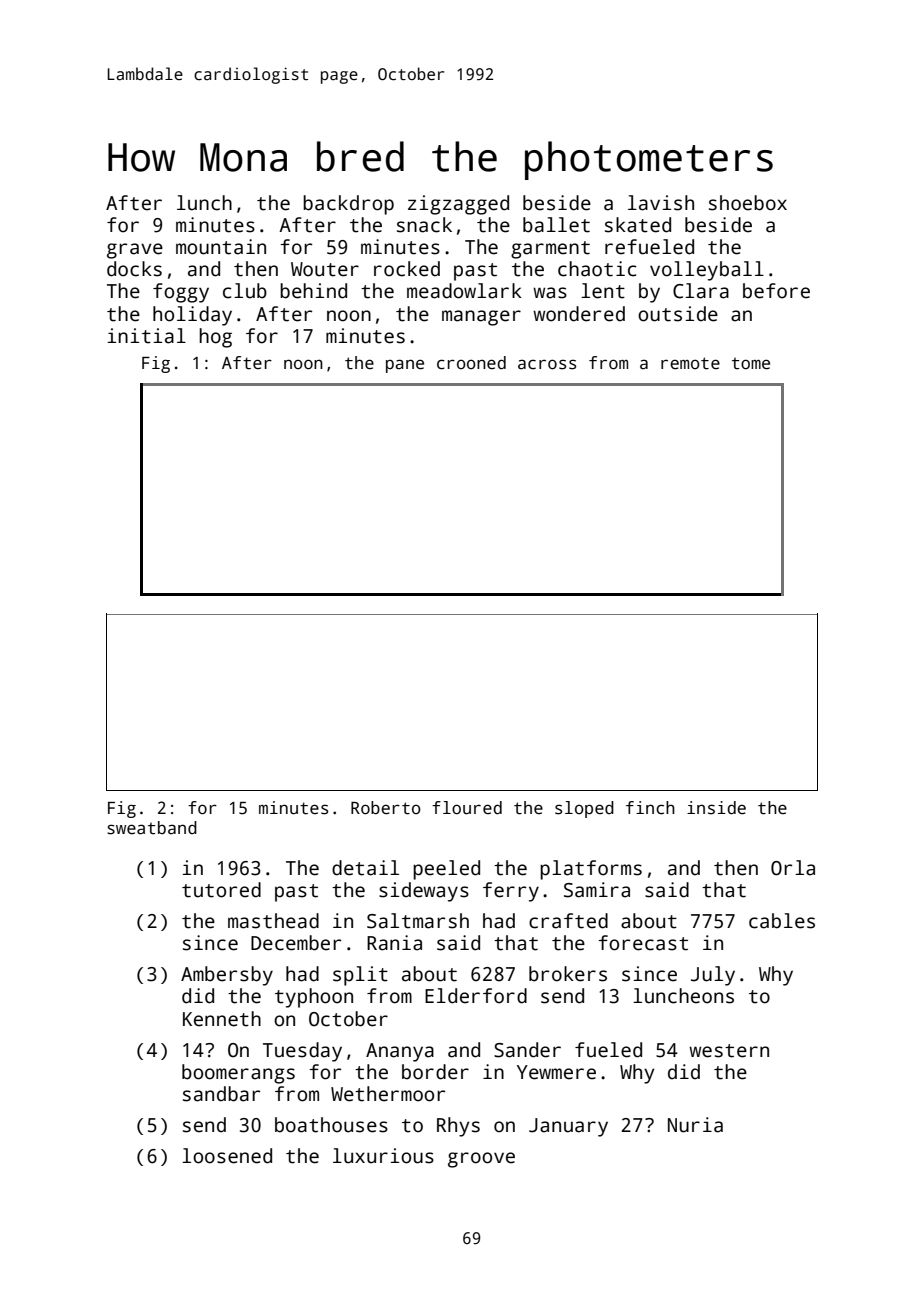  Describe the element at coordinates (690, 363) in the screenshot. I see `remote` at that location.
